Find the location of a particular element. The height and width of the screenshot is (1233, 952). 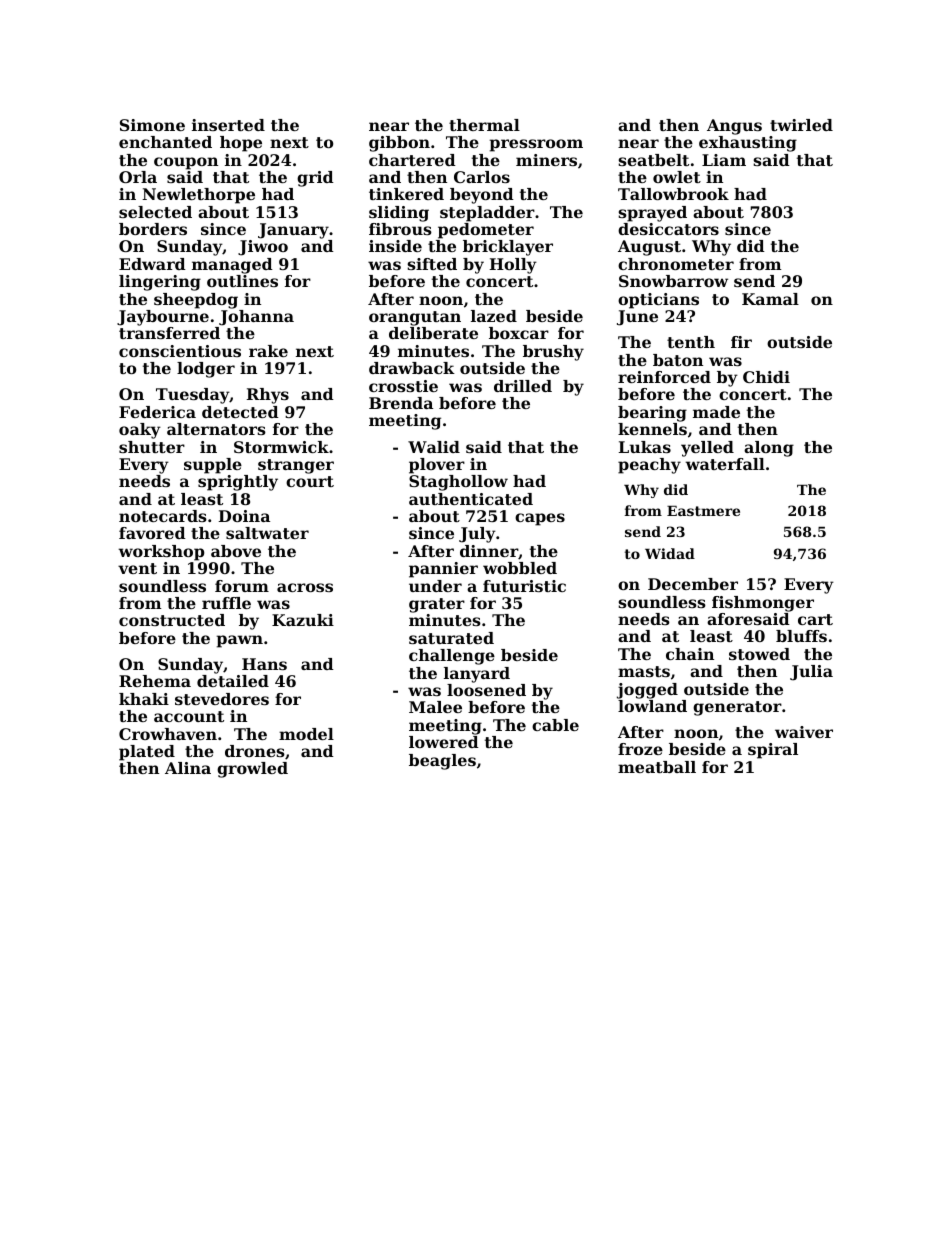

twirled is located at coordinates (801, 125).
